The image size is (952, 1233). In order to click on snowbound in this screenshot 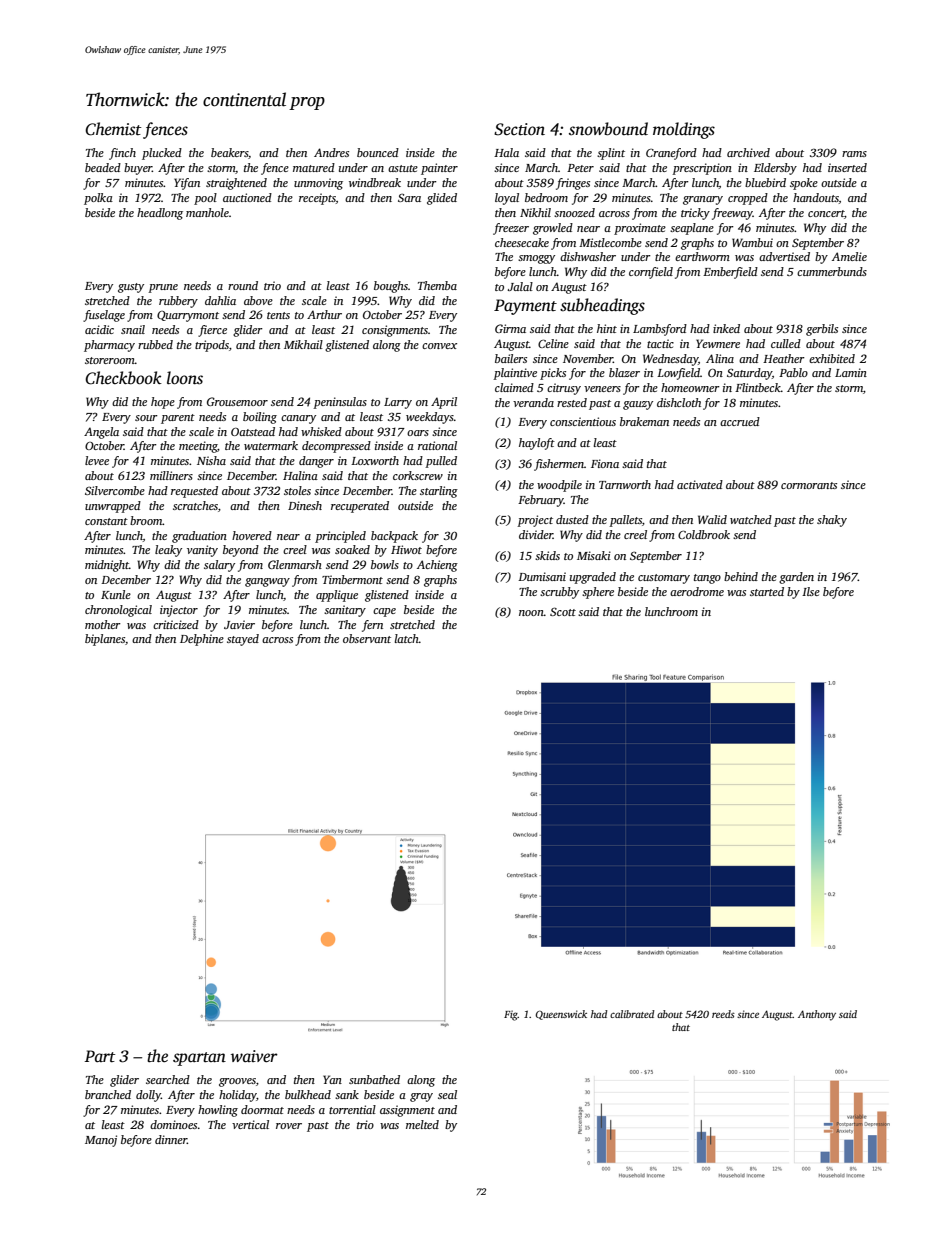, I will do `click(608, 129)`.
